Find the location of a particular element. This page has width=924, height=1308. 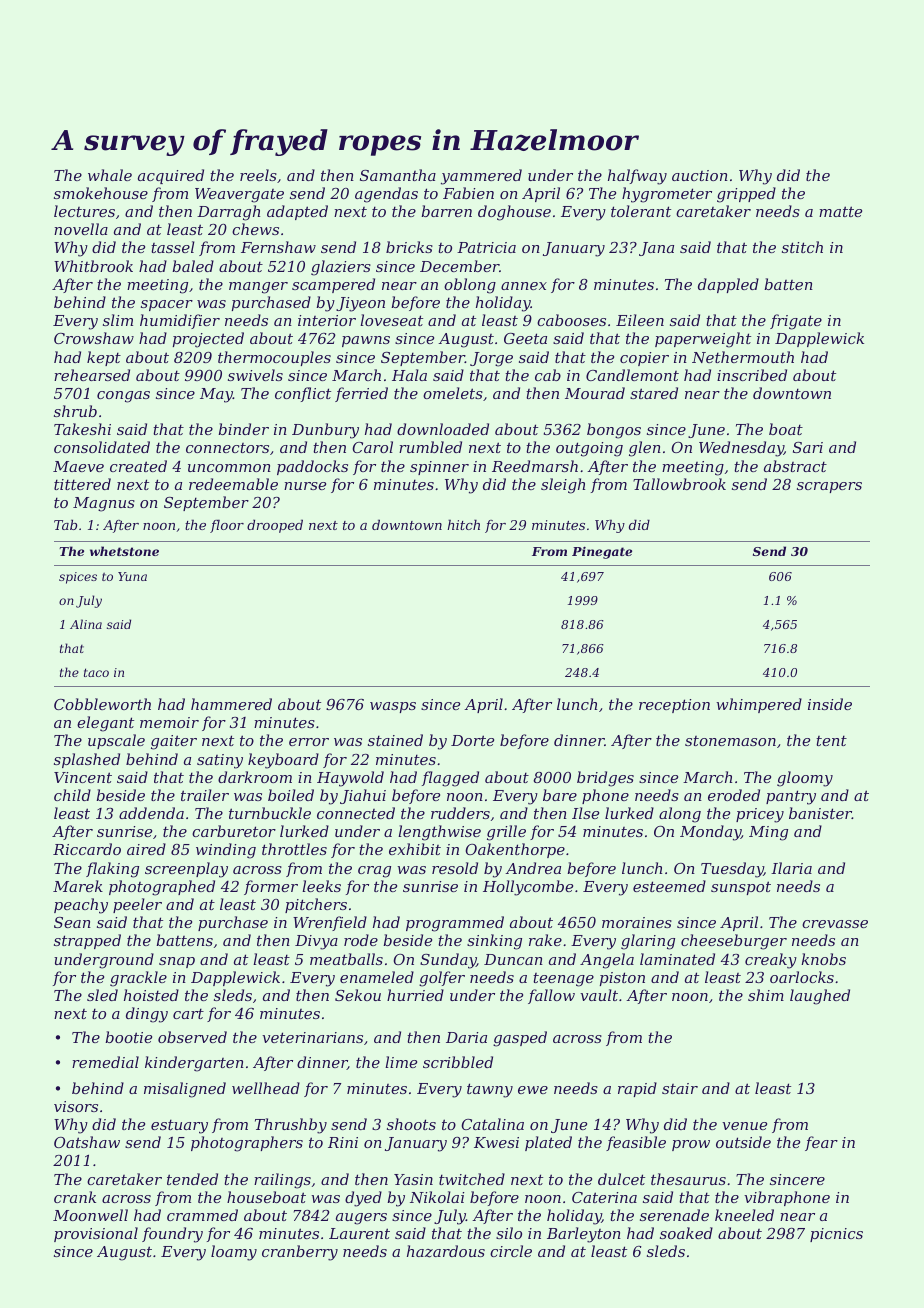

ferried is located at coordinates (361, 394).
